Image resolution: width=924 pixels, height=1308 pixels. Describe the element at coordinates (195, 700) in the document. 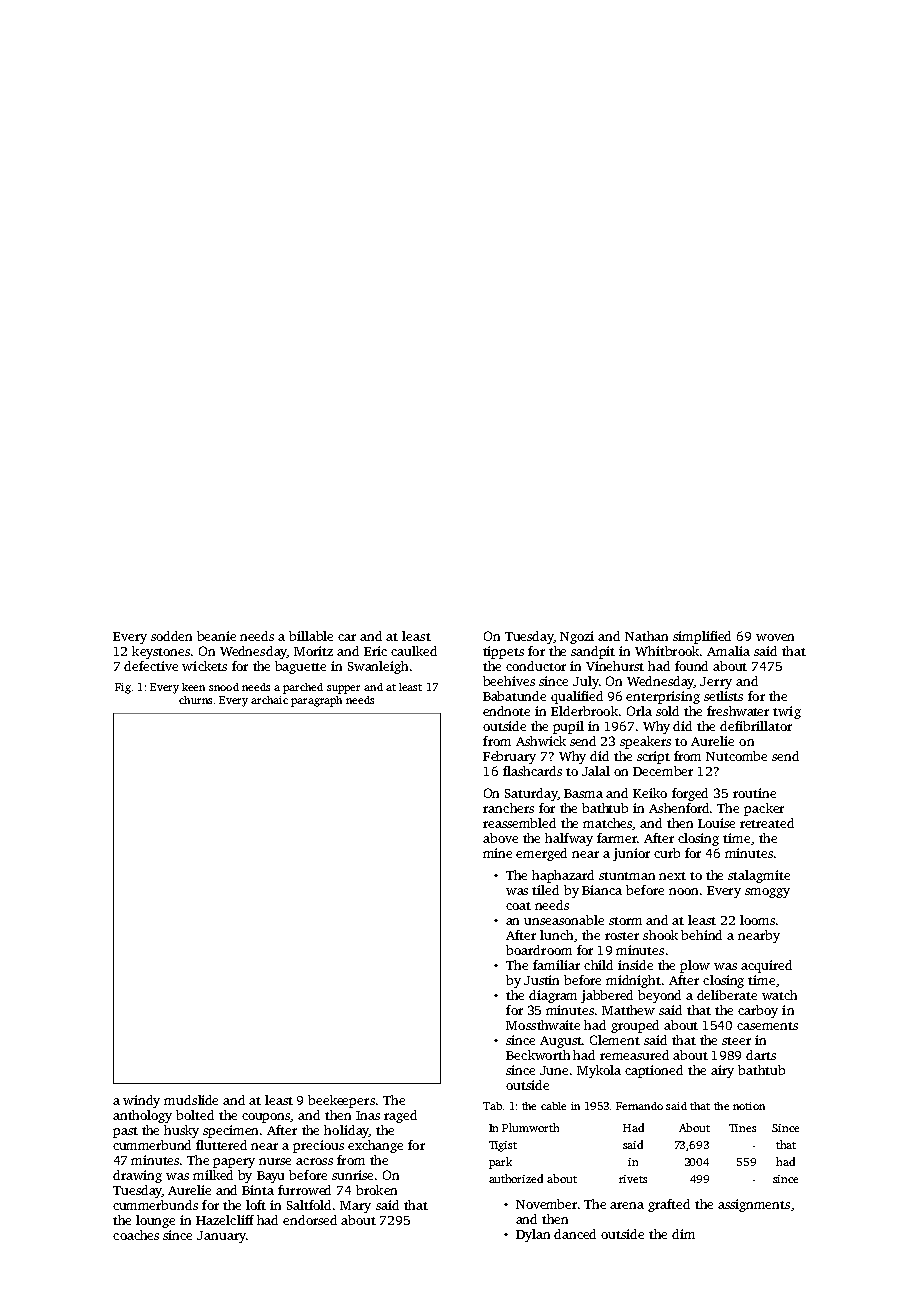

I see `churns` at that location.
